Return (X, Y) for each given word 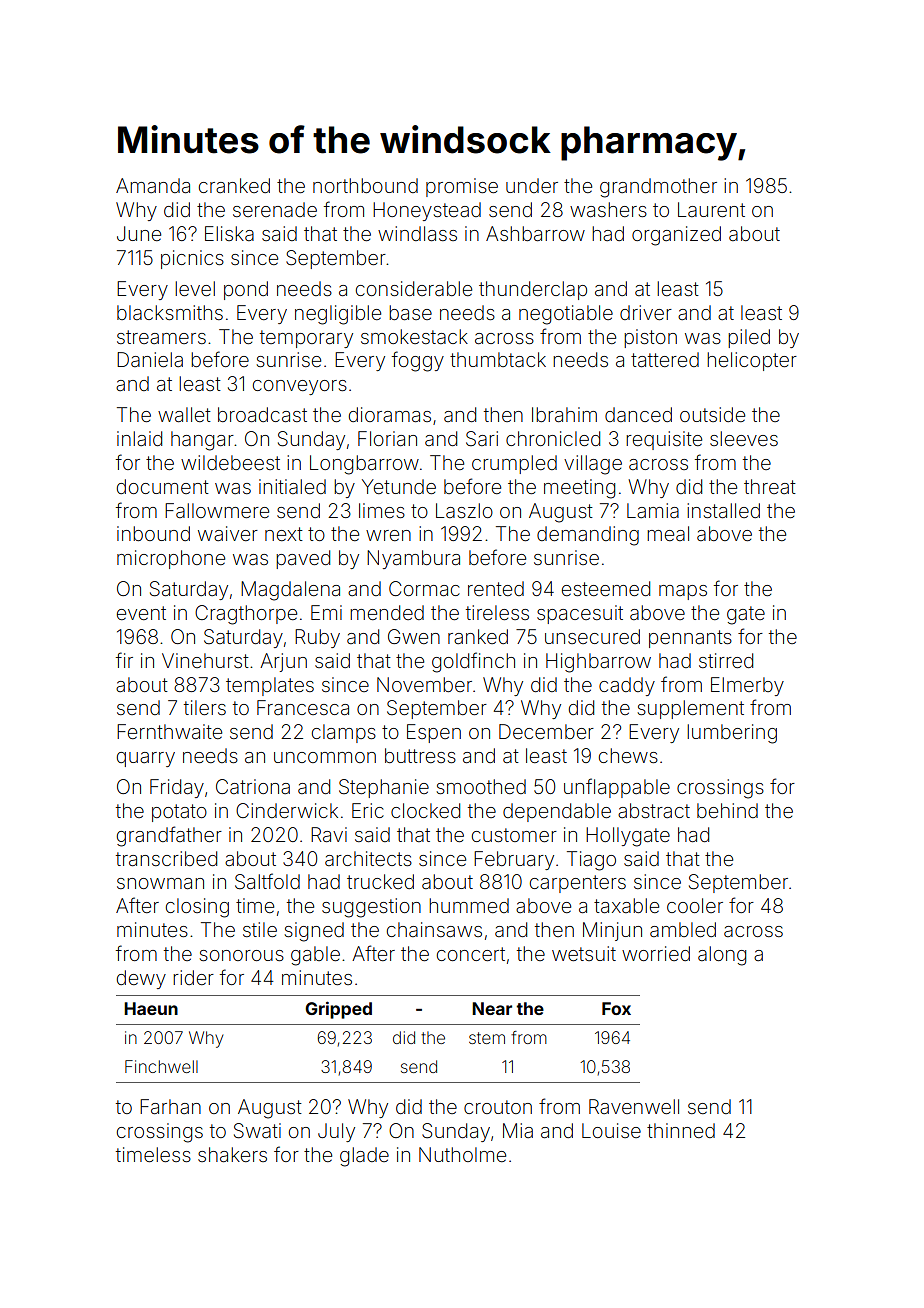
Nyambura (413, 559)
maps (683, 592)
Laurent (711, 209)
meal (668, 533)
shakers (232, 1154)
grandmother (658, 188)
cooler (695, 905)
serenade (275, 209)
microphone (171, 559)
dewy (141, 979)
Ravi (329, 834)
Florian (387, 438)
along (722, 956)
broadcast (262, 414)
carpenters (578, 884)
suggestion (371, 908)
